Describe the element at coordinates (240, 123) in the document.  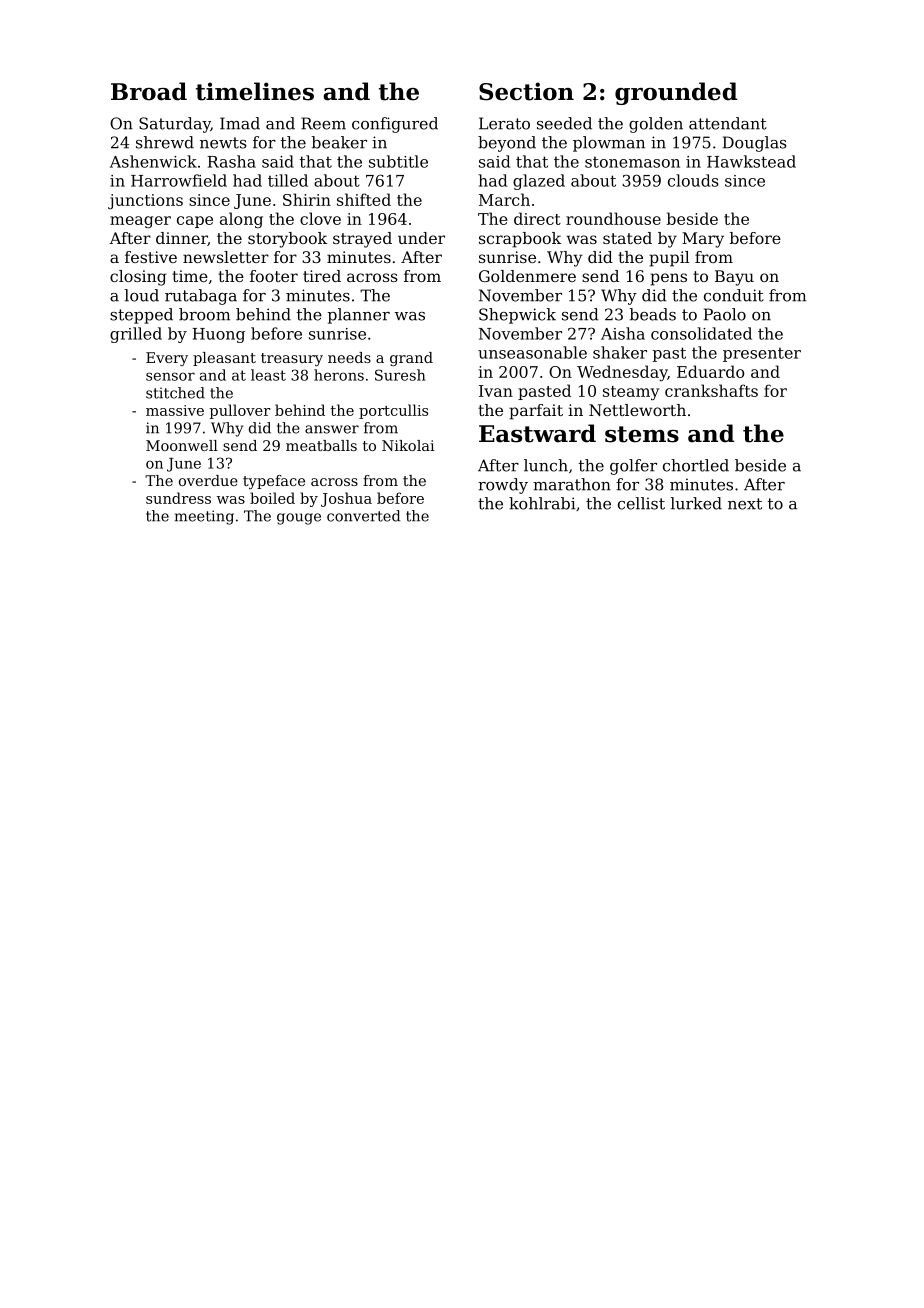
I see `Imad` at that location.
